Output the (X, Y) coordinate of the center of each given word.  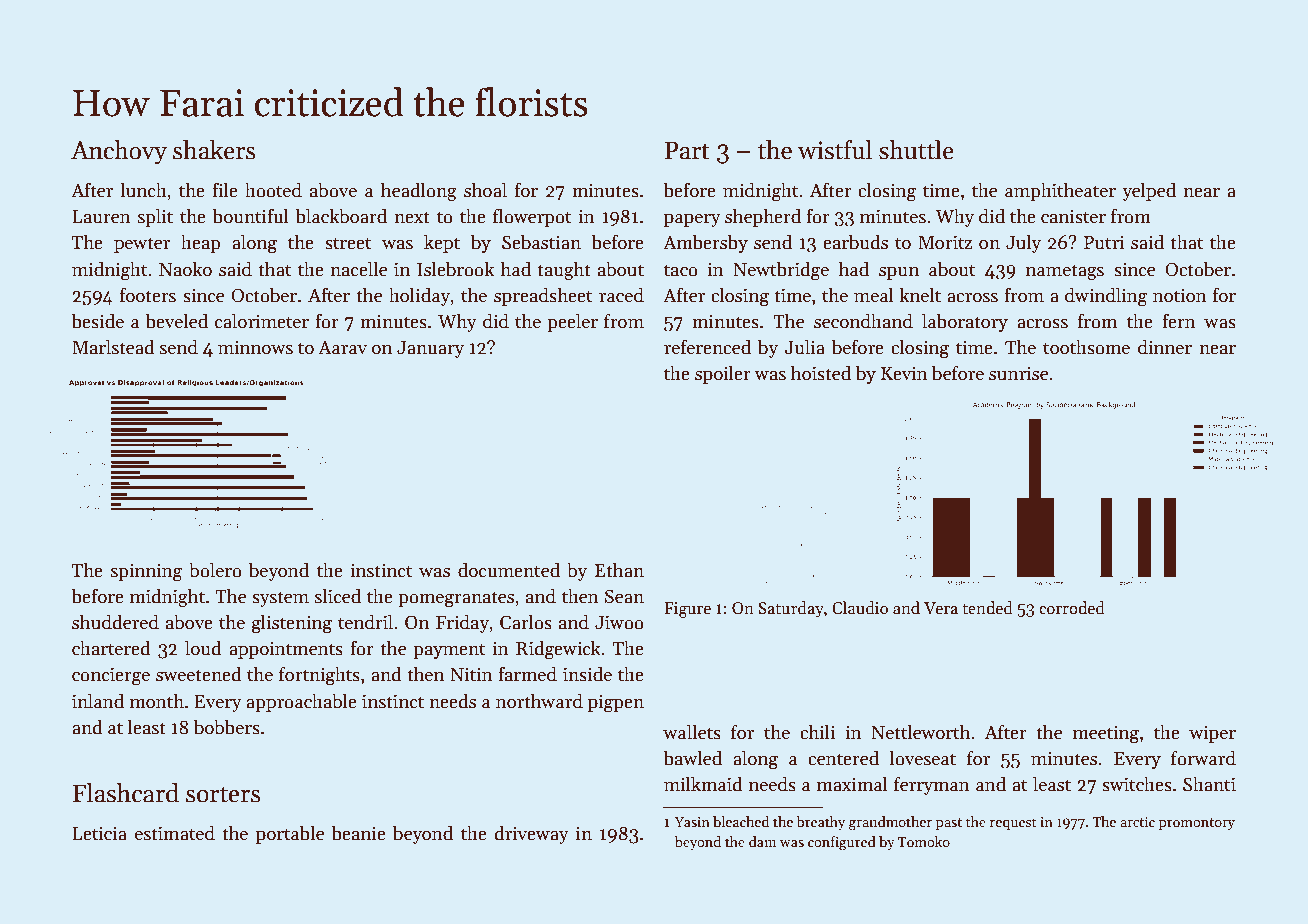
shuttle (916, 150)
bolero (215, 570)
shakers (214, 150)
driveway (531, 834)
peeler (572, 322)
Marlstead (113, 347)
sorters (223, 794)
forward (1203, 758)
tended (987, 608)
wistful (835, 150)
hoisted (821, 373)
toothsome (1086, 347)
